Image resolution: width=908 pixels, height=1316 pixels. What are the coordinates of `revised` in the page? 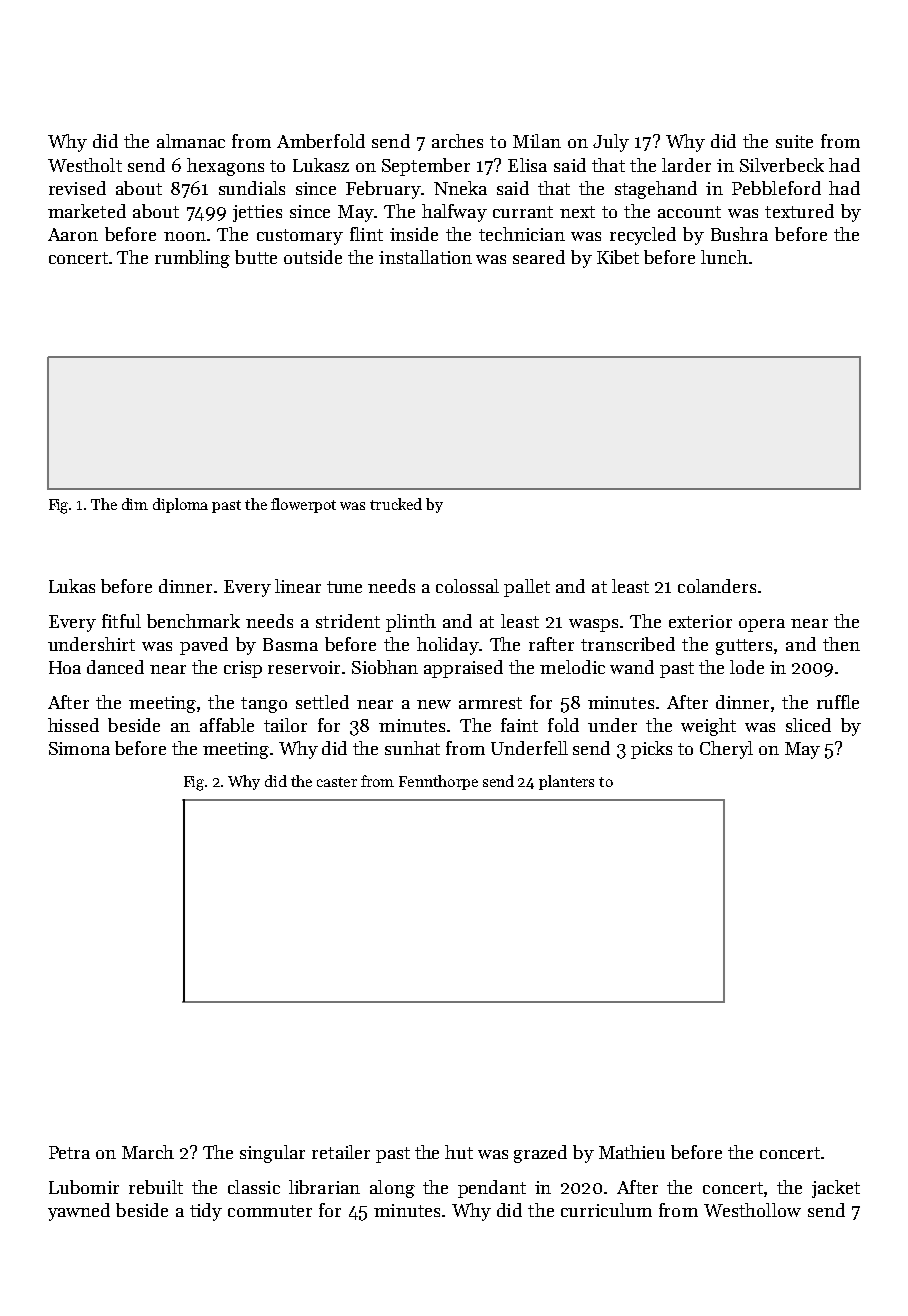 It's located at (77, 188).
